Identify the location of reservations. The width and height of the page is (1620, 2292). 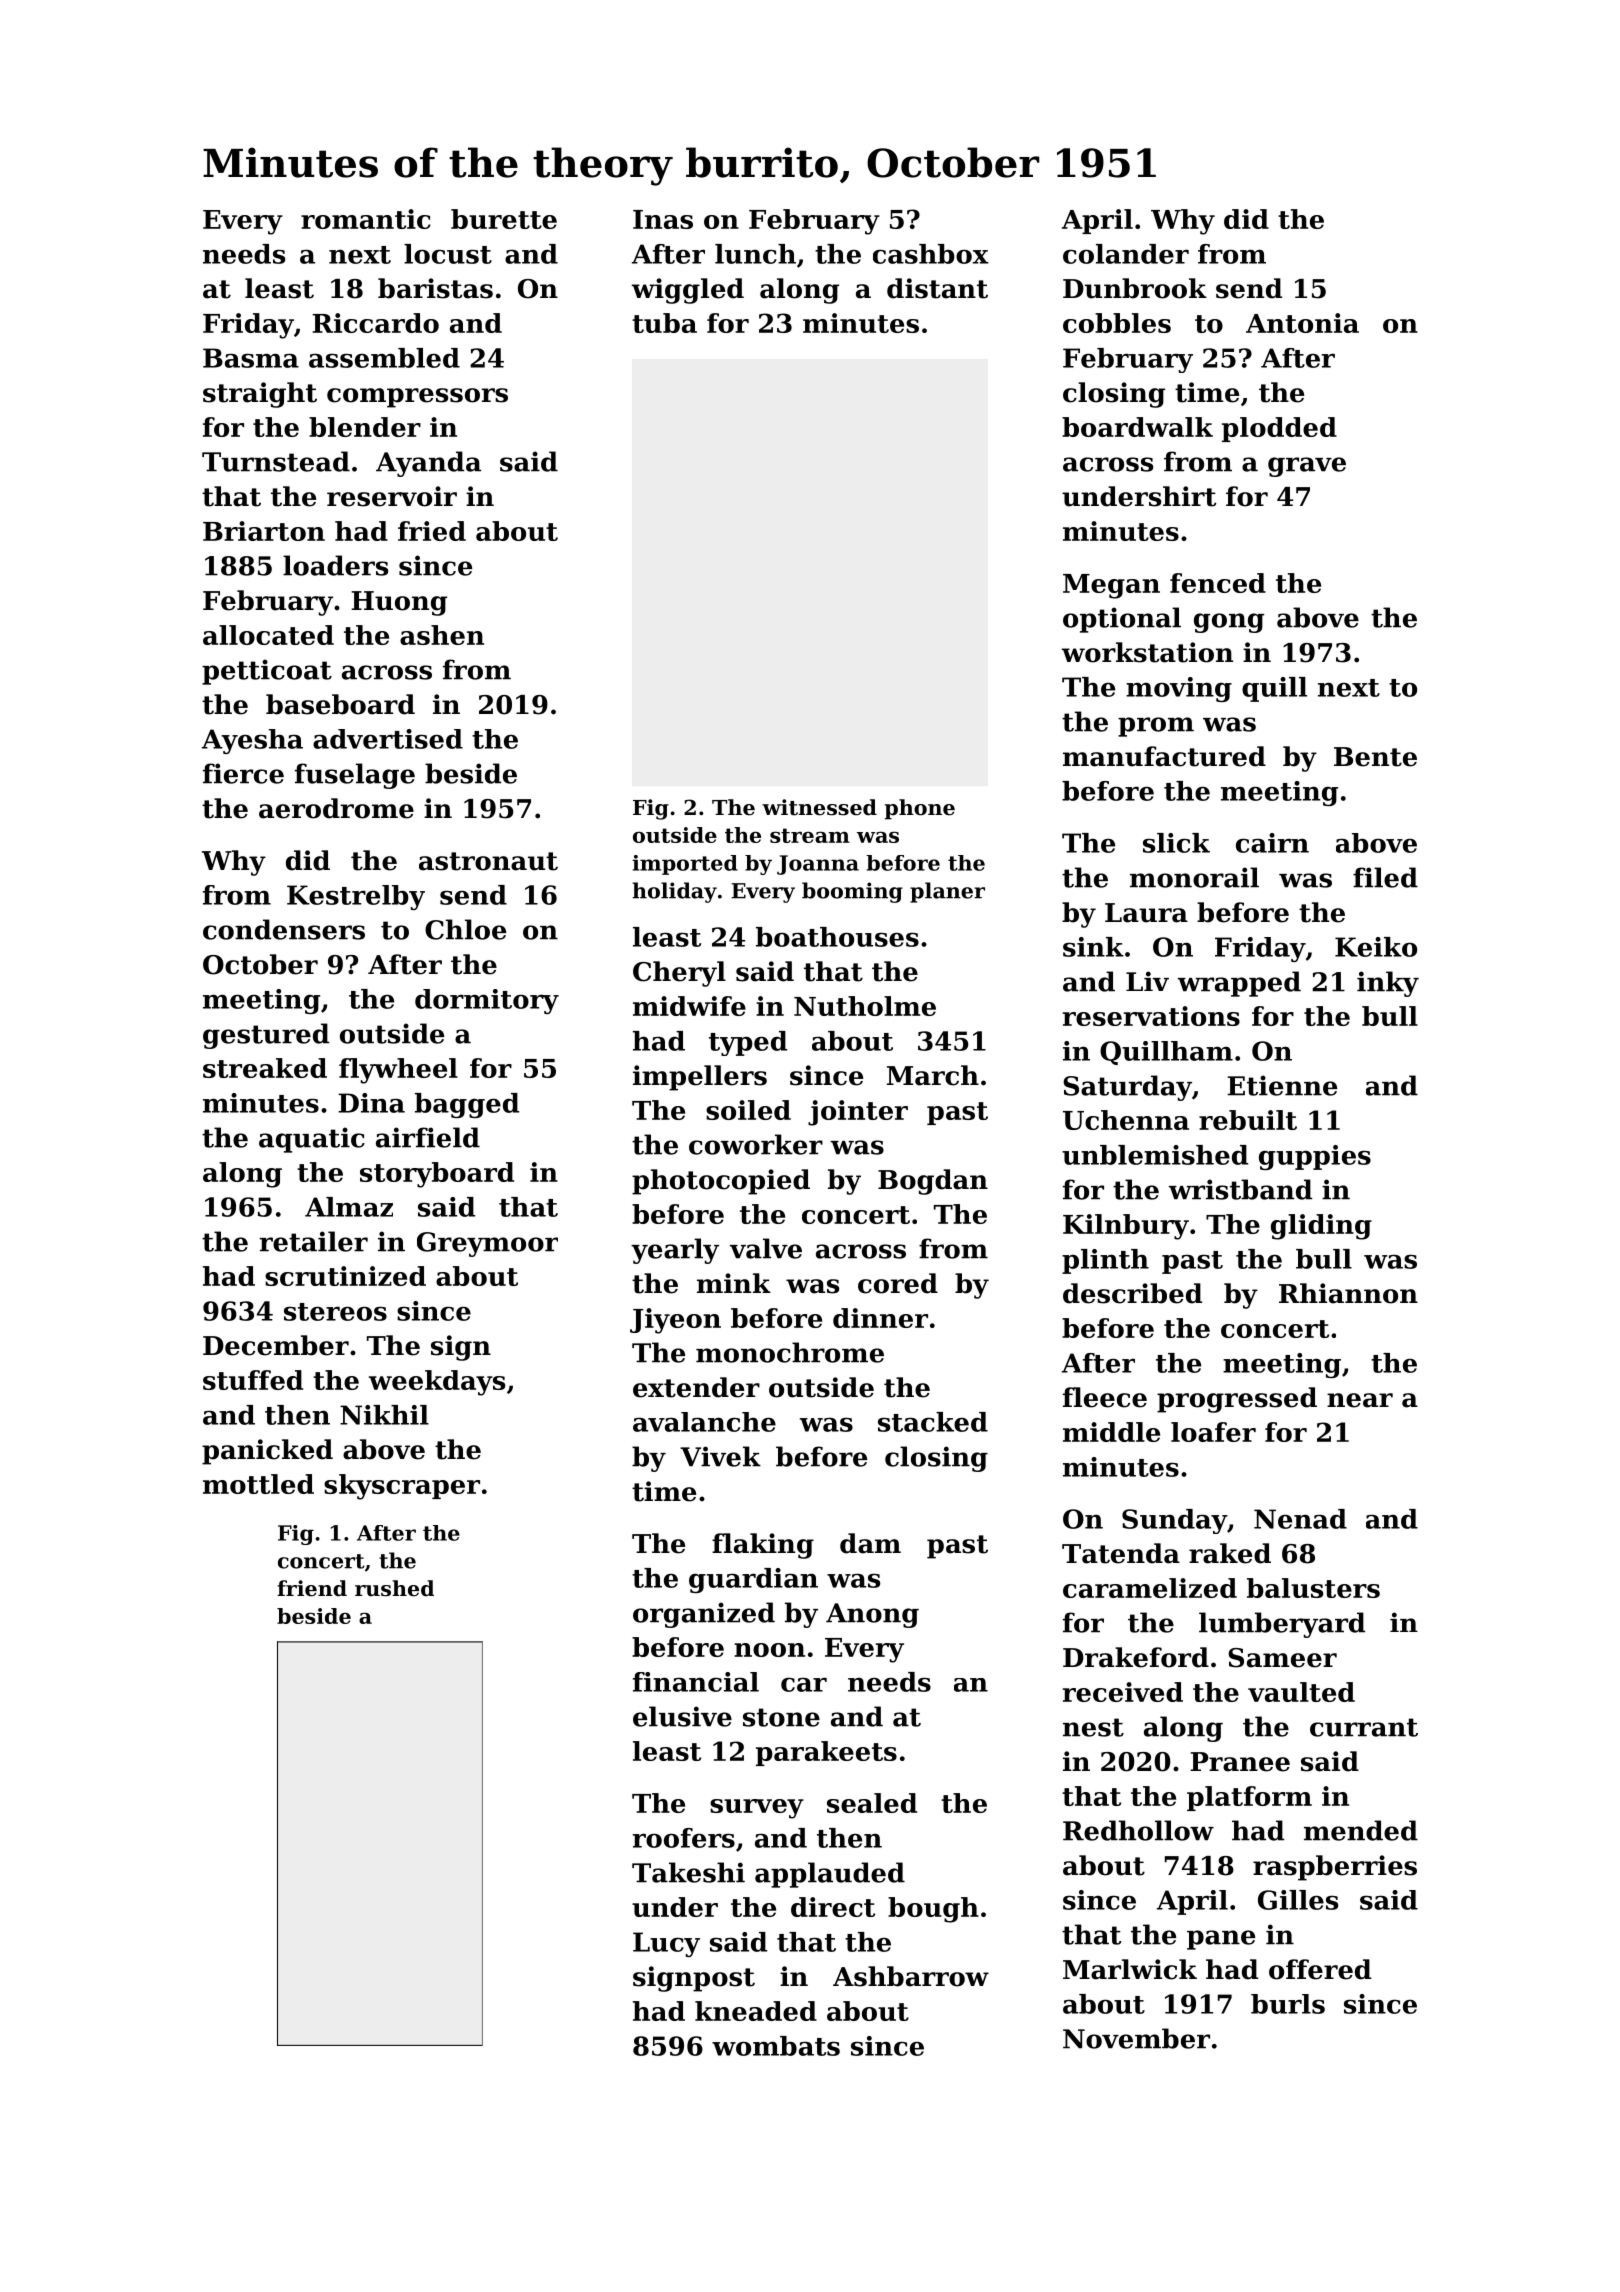
(1151, 1016).
